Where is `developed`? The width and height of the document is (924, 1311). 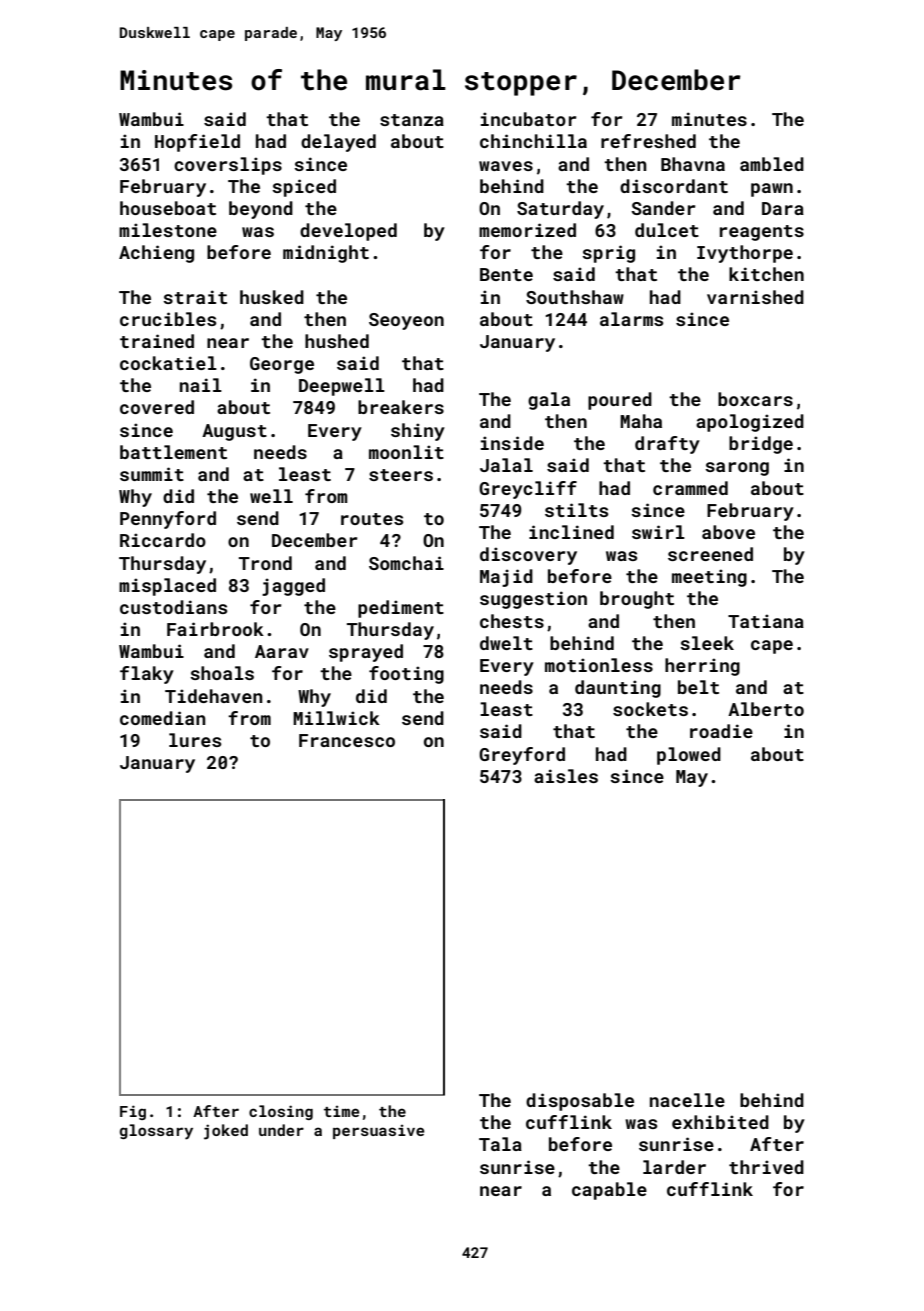 developed is located at coordinates (348, 232).
